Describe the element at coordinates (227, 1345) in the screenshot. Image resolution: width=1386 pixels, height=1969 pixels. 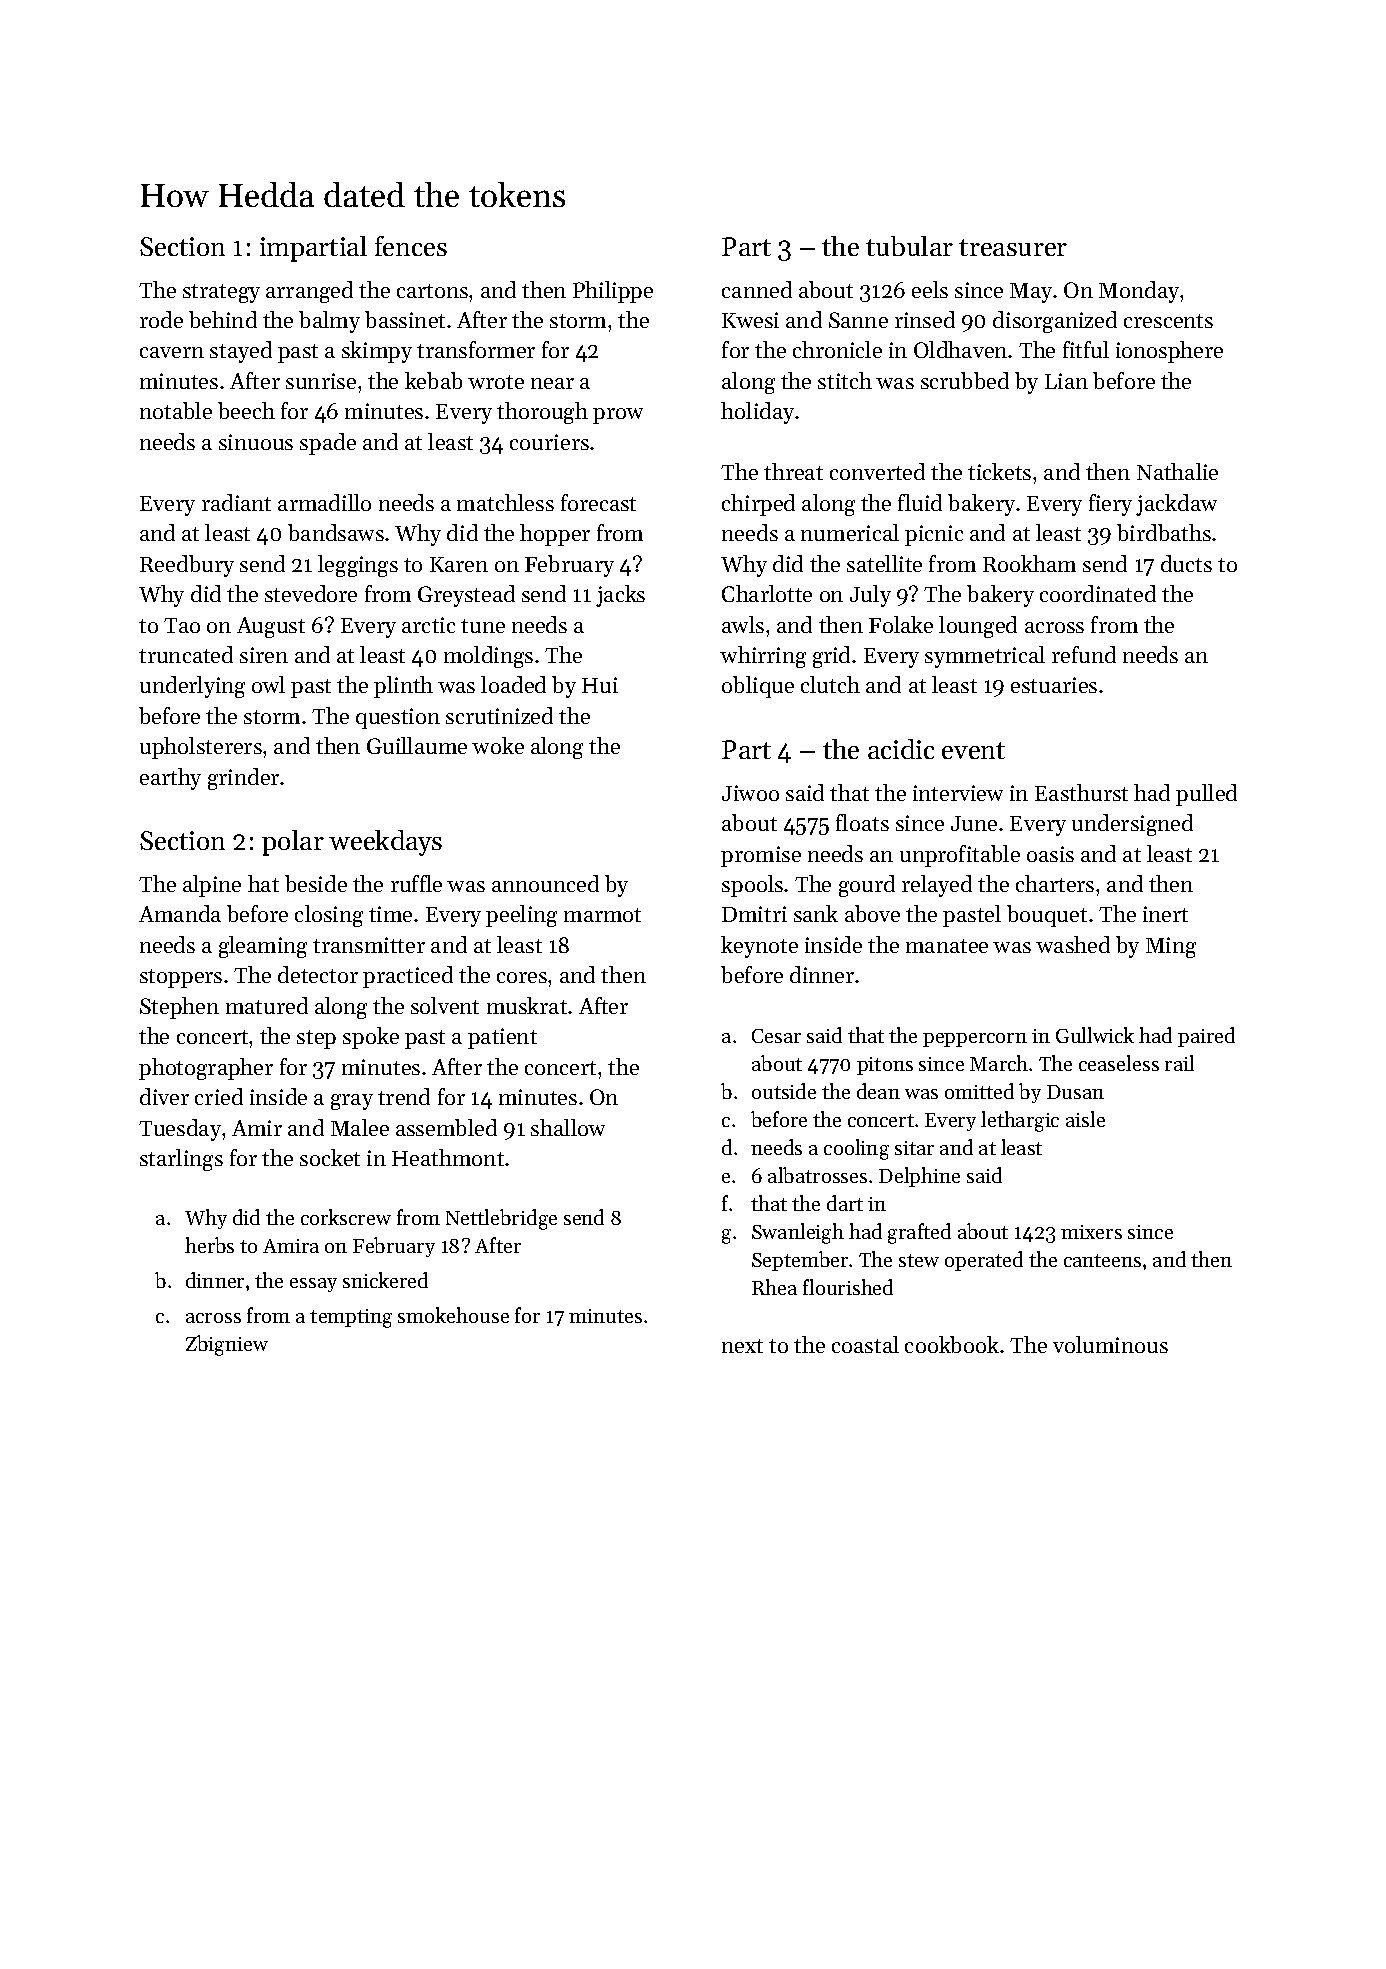
I see `Zbigniew` at that location.
